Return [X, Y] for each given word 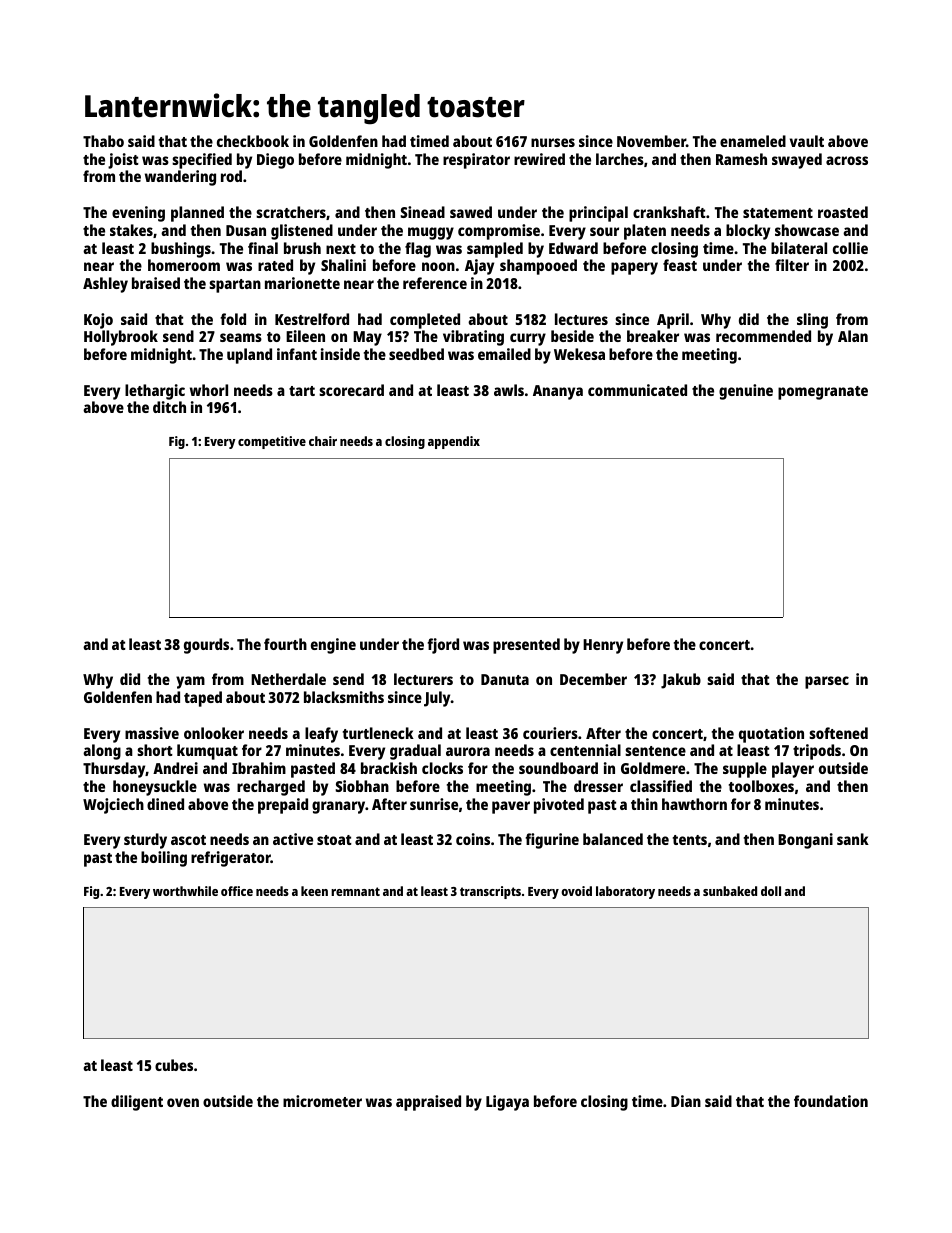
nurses [553, 142]
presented [526, 646]
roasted [843, 212]
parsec [827, 682]
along [102, 752]
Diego [275, 161]
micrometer [322, 1101]
